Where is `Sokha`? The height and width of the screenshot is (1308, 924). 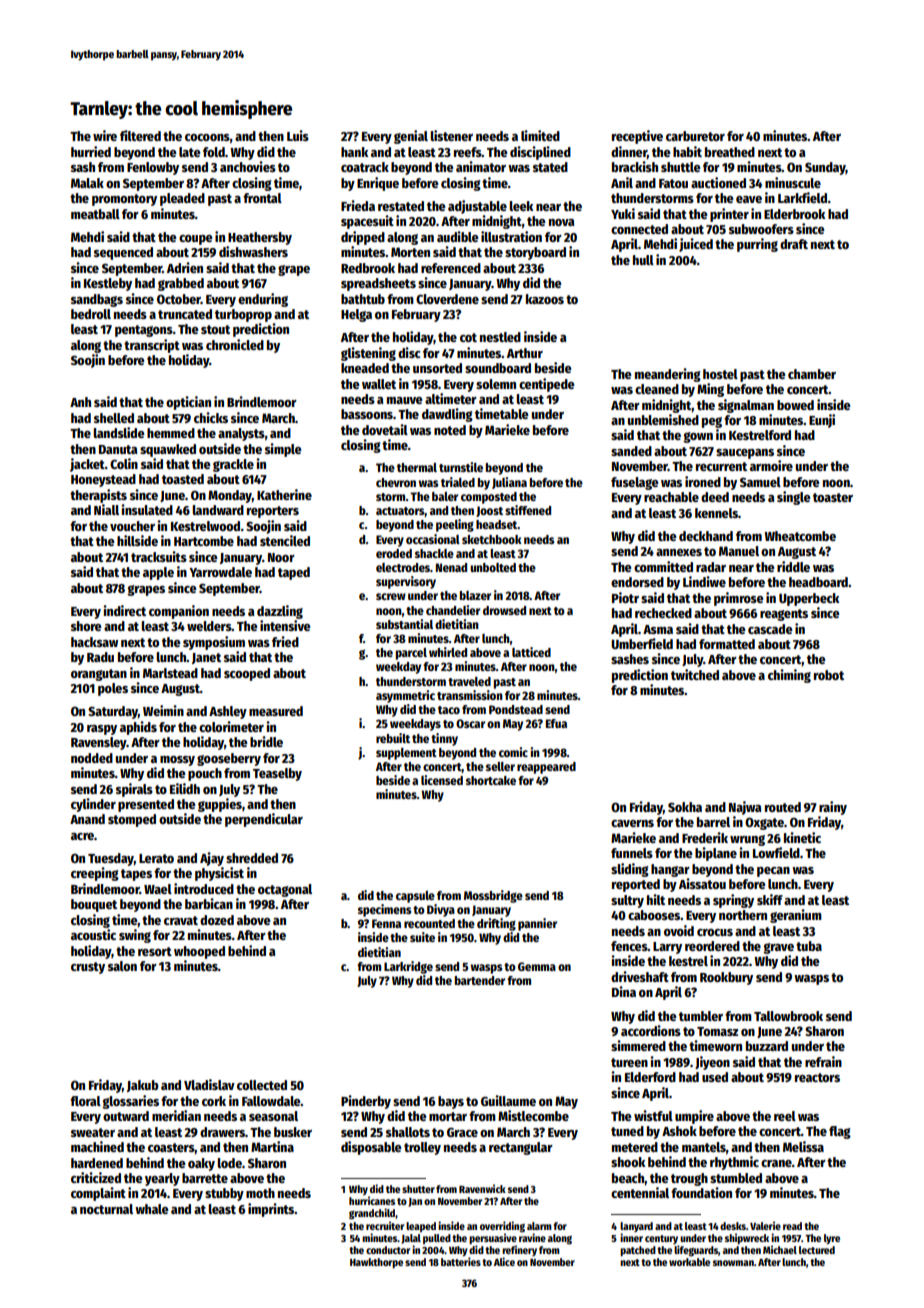
Sokha is located at coordinates (685, 807).
